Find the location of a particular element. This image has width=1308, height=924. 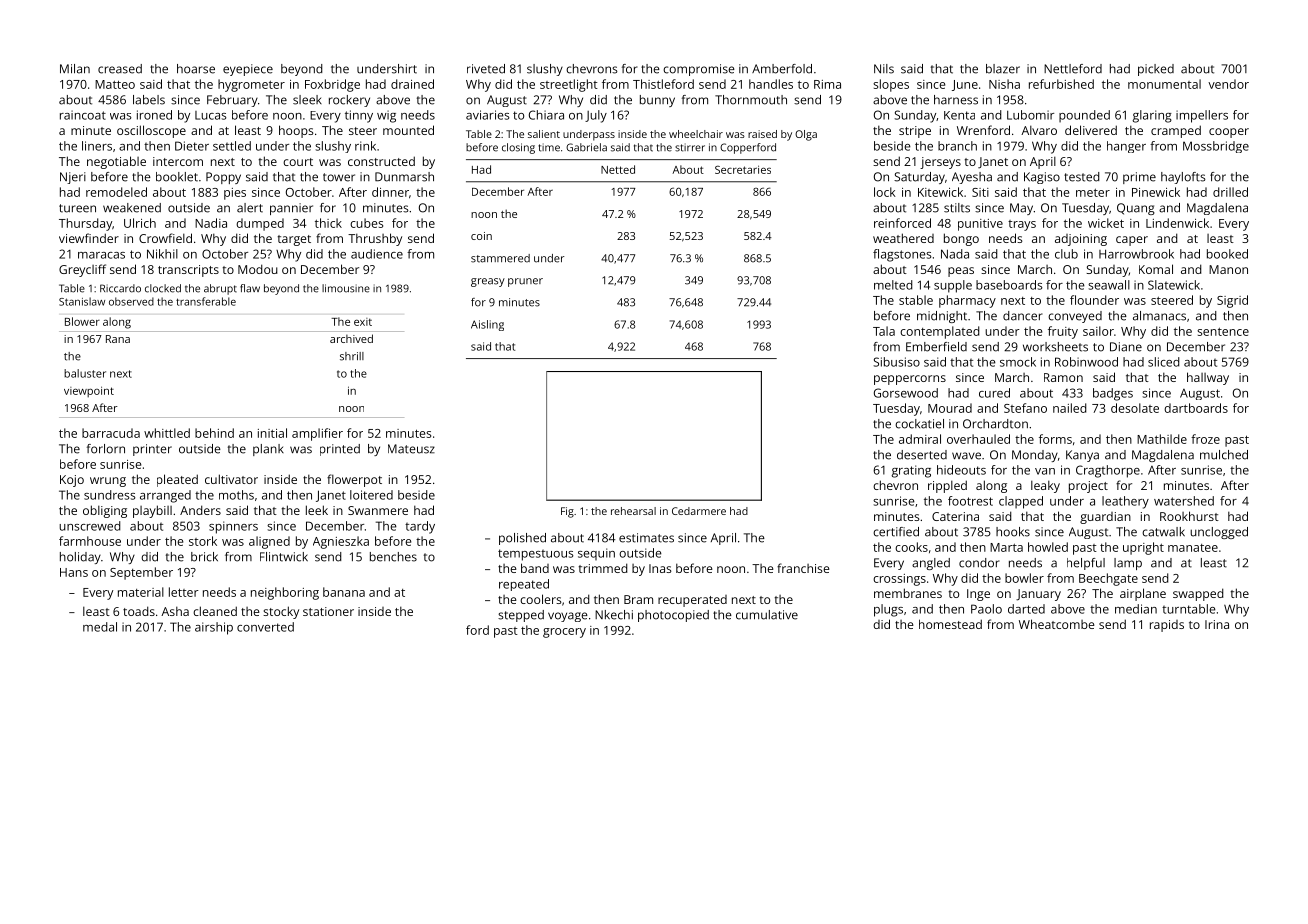

rapids is located at coordinates (1167, 626).
